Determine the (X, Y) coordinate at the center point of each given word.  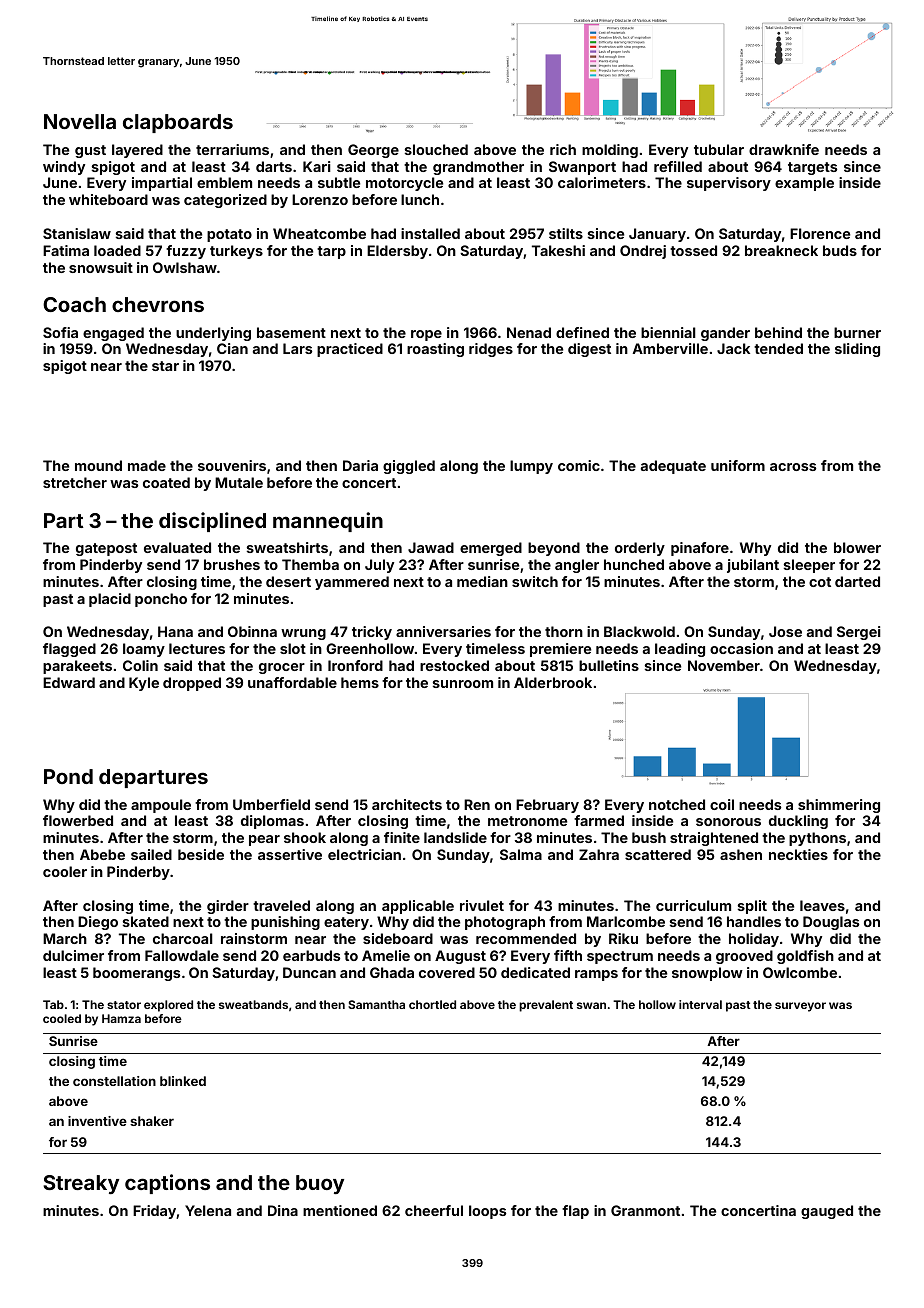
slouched (436, 149)
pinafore (700, 549)
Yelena (208, 1210)
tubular (719, 149)
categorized (225, 201)
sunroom (463, 684)
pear (264, 840)
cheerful (434, 1210)
